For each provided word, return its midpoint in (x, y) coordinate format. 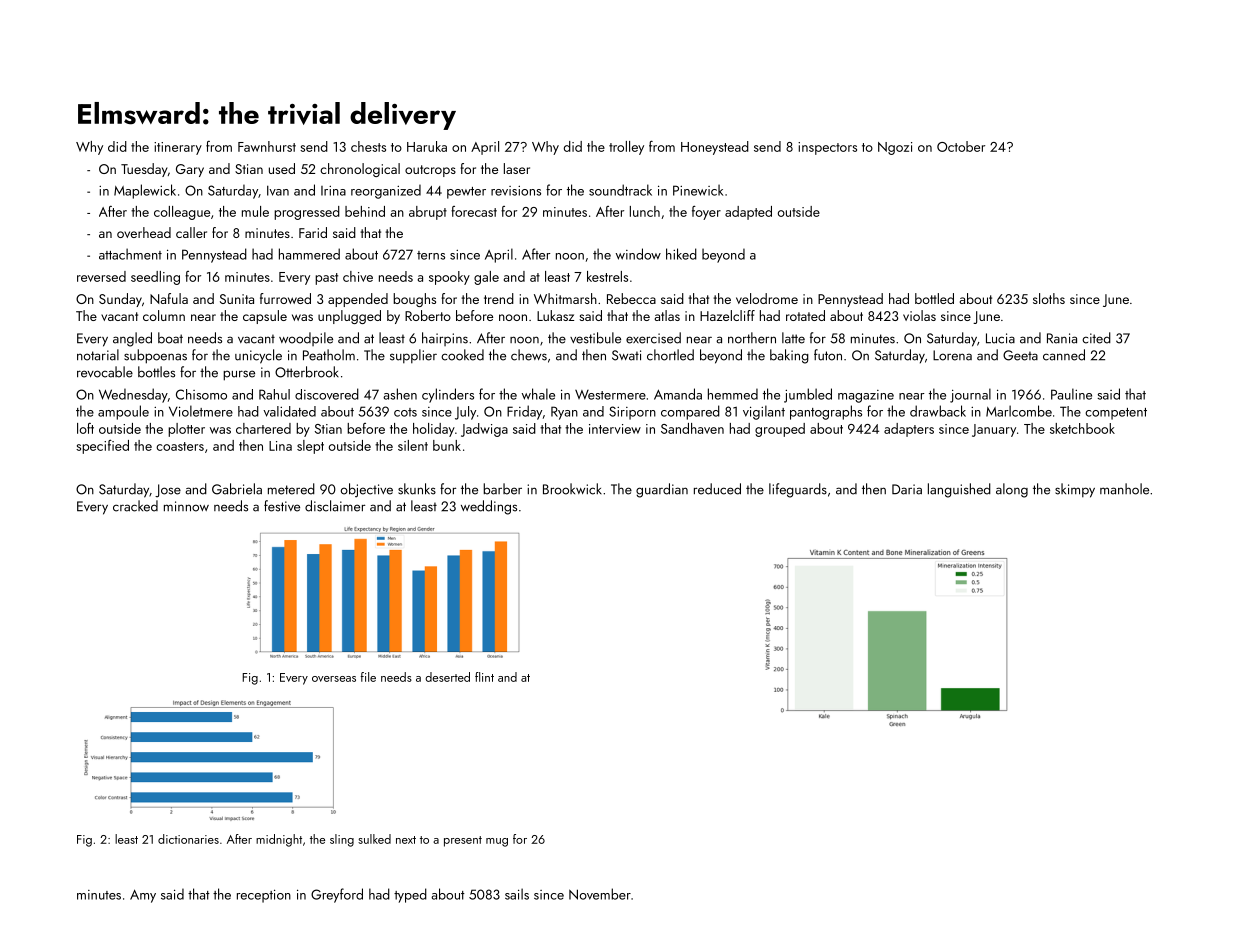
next (406, 840)
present (463, 841)
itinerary (178, 148)
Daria (907, 489)
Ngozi (895, 148)
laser (517, 168)
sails (517, 894)
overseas (334, 679)
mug (497, 842)
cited (1096, 338)
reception (264, 896)
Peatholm (329, 355)
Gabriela (237, 489)
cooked (462, 355)
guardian (662, 490)
